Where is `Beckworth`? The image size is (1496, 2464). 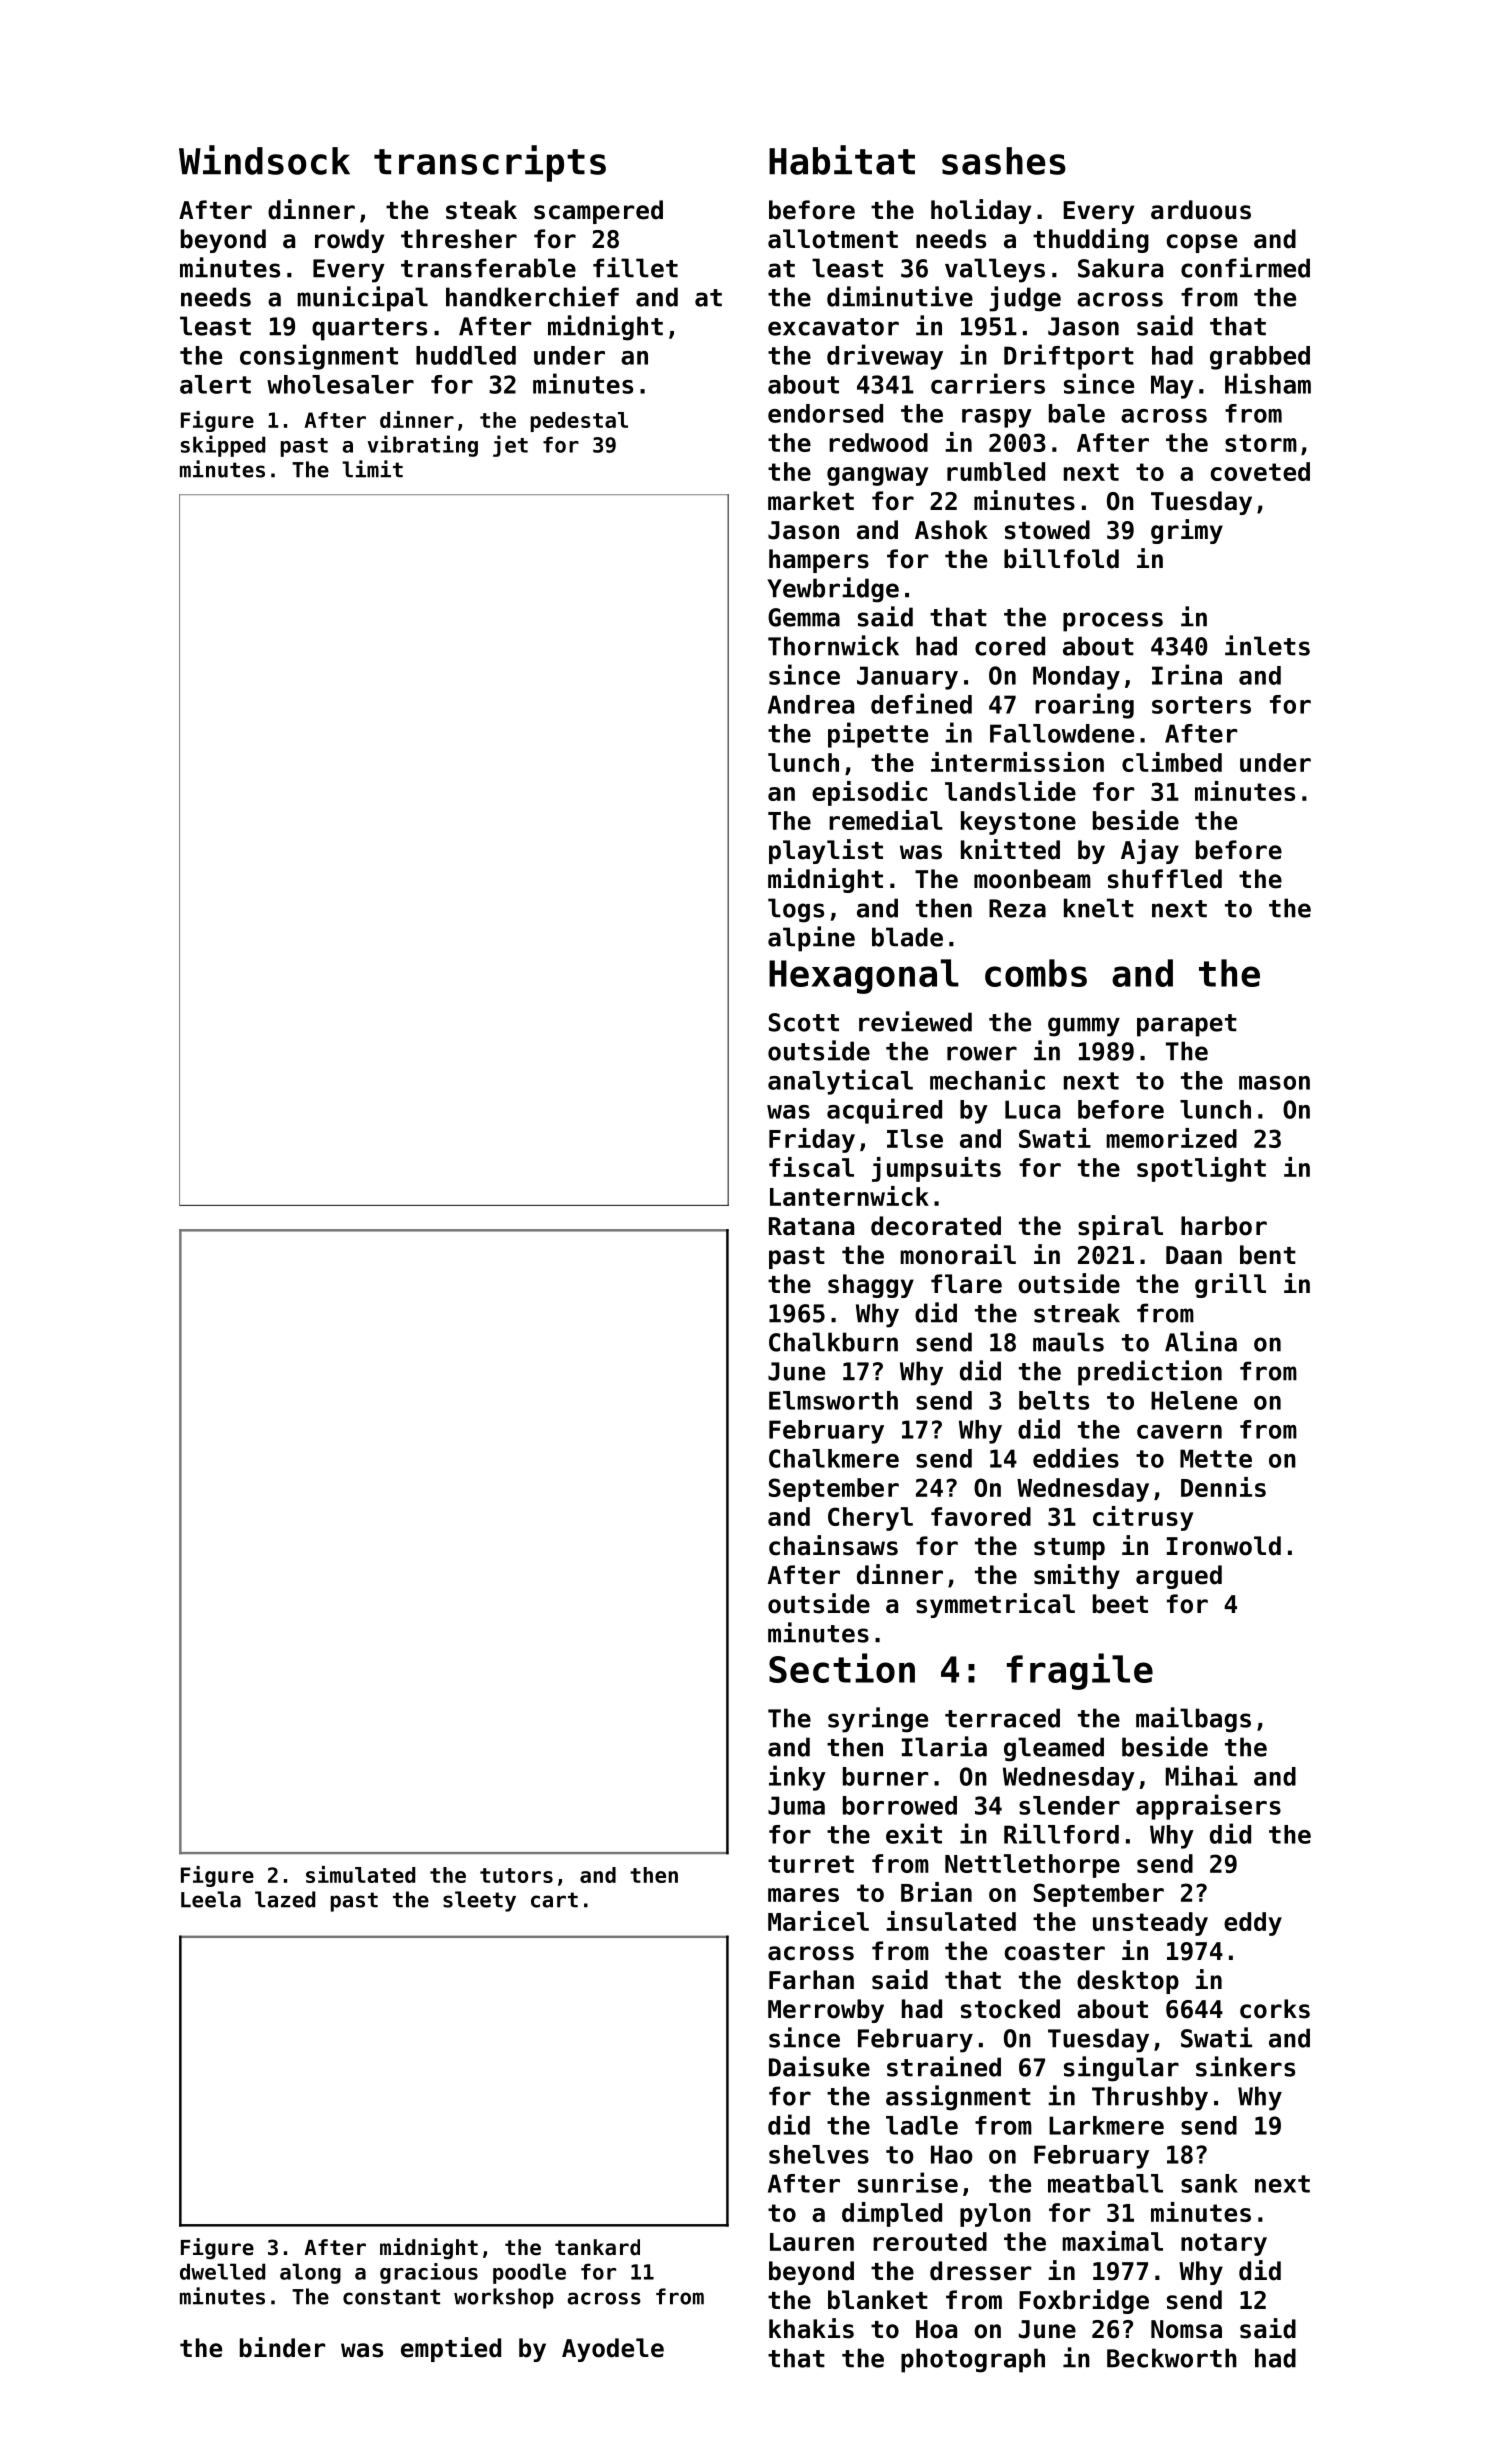
Beckworth is located at coordinates (1172, 2358).
